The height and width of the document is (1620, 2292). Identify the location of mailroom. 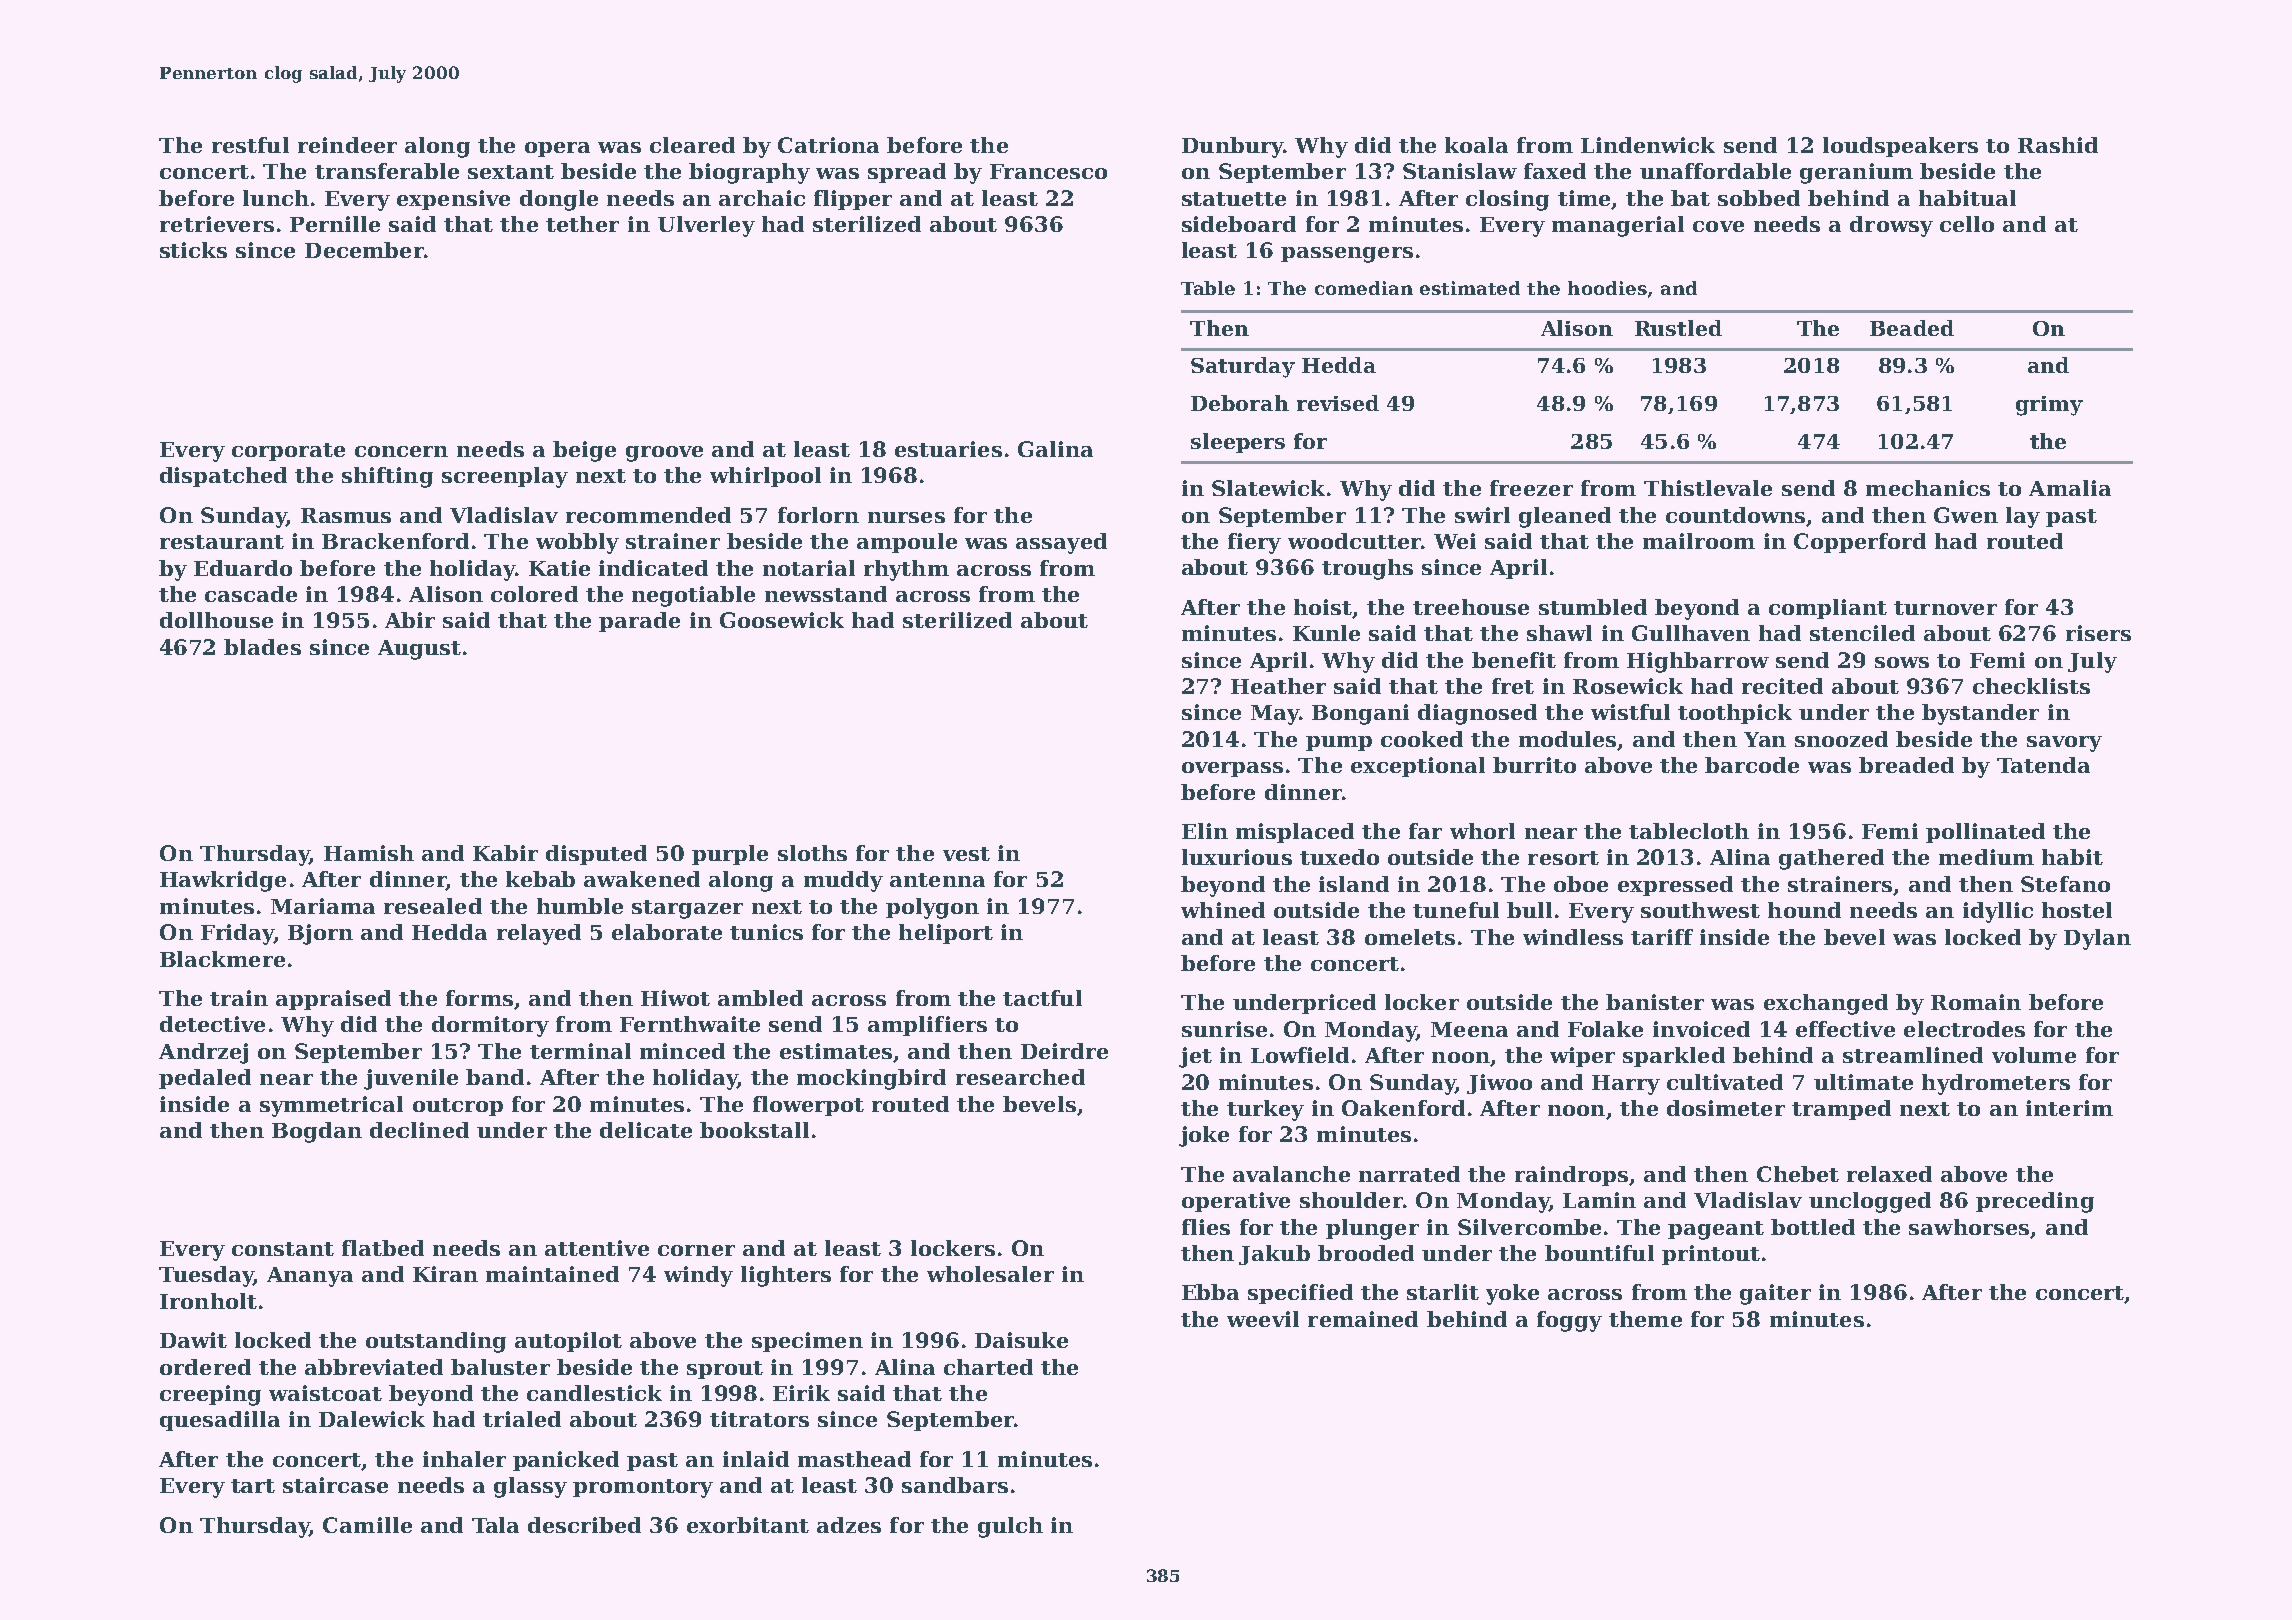
(1699, 541).
